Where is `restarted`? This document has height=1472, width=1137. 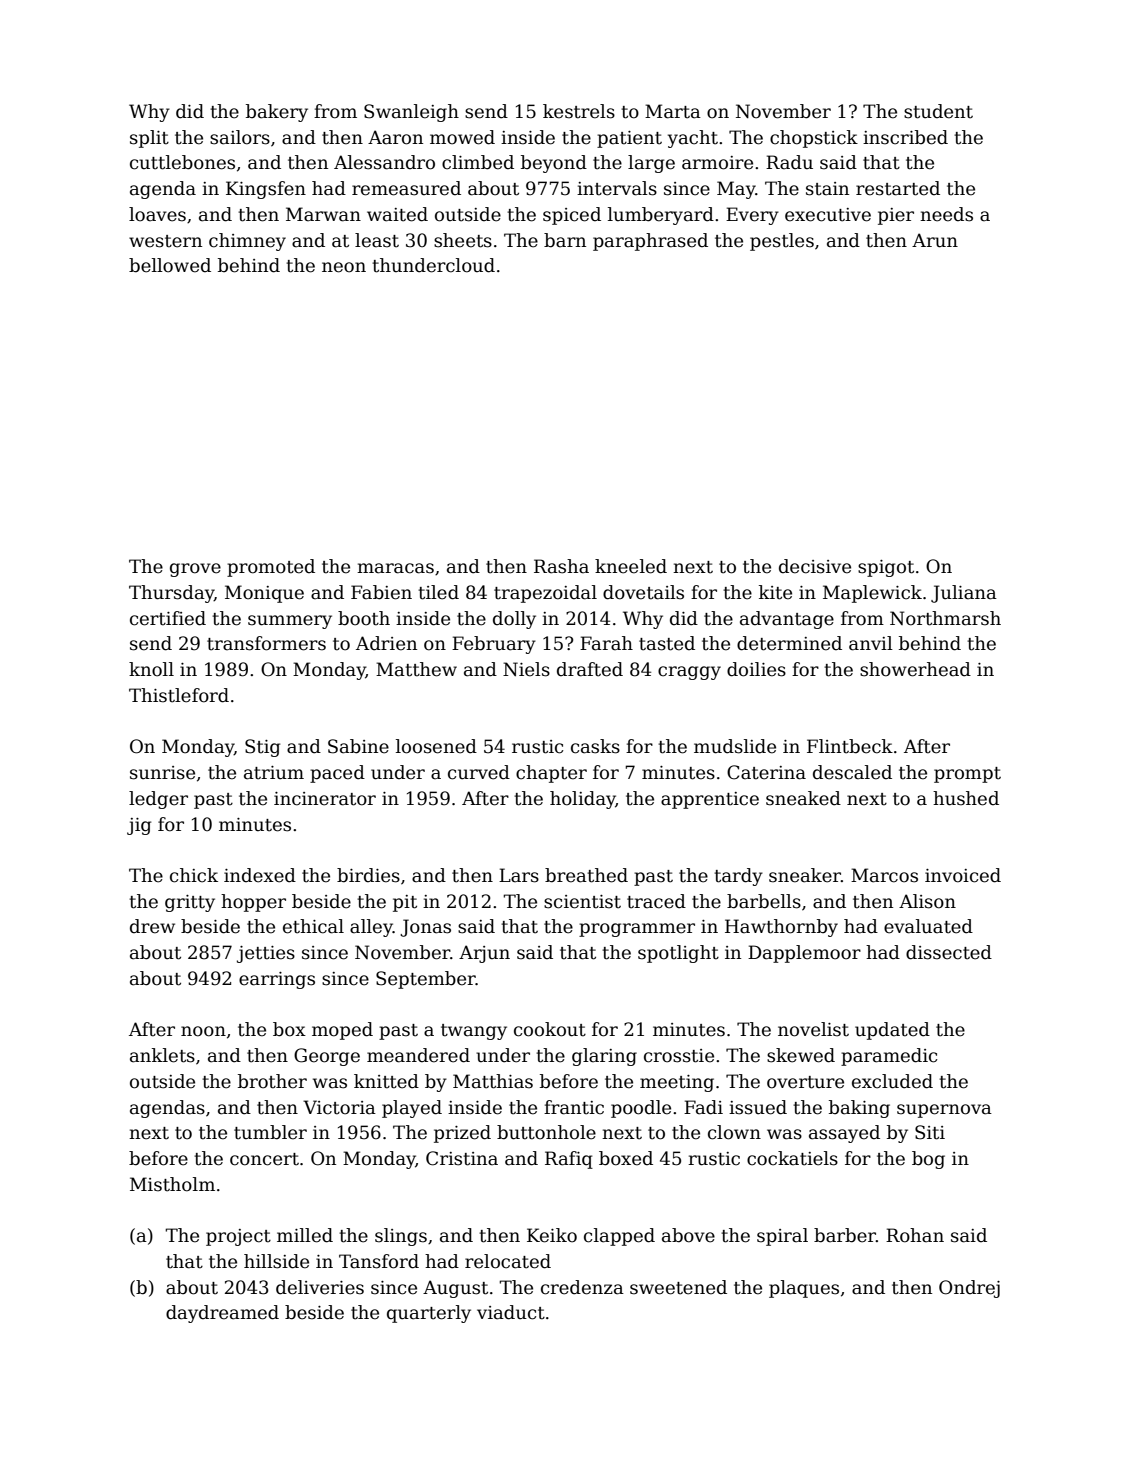
restarted is located at coordinates (898, 188).
